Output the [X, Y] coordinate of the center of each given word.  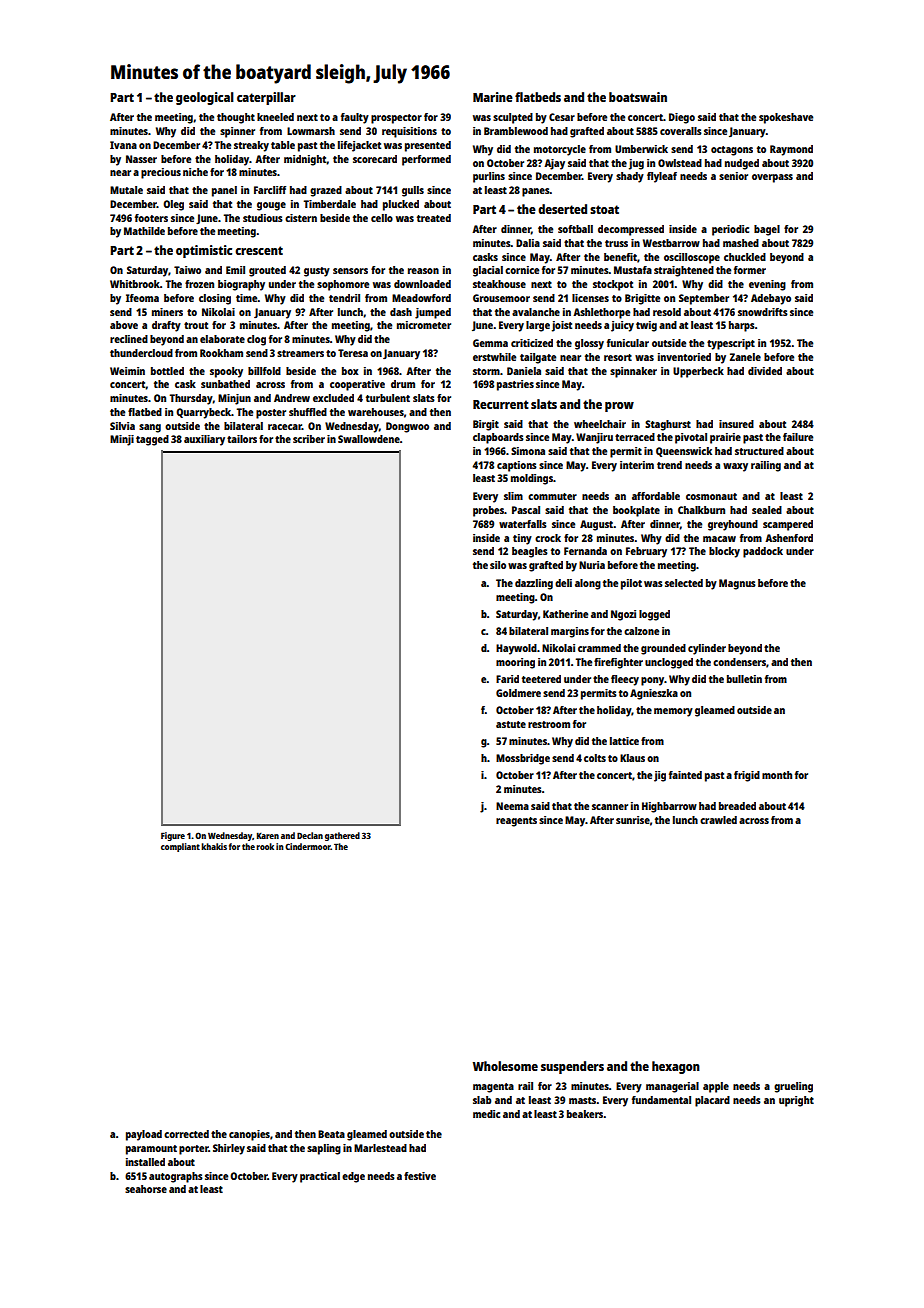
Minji [122, 440]
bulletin [744, 679]
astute [511, 724]
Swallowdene [369, 439]
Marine [493, 97]
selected [684, 583]
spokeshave [786, 118]
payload [144, 1135]
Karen [268, 835]
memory [673, 712]
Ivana [123, 145]
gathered [342, 836]
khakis [214, 846]
